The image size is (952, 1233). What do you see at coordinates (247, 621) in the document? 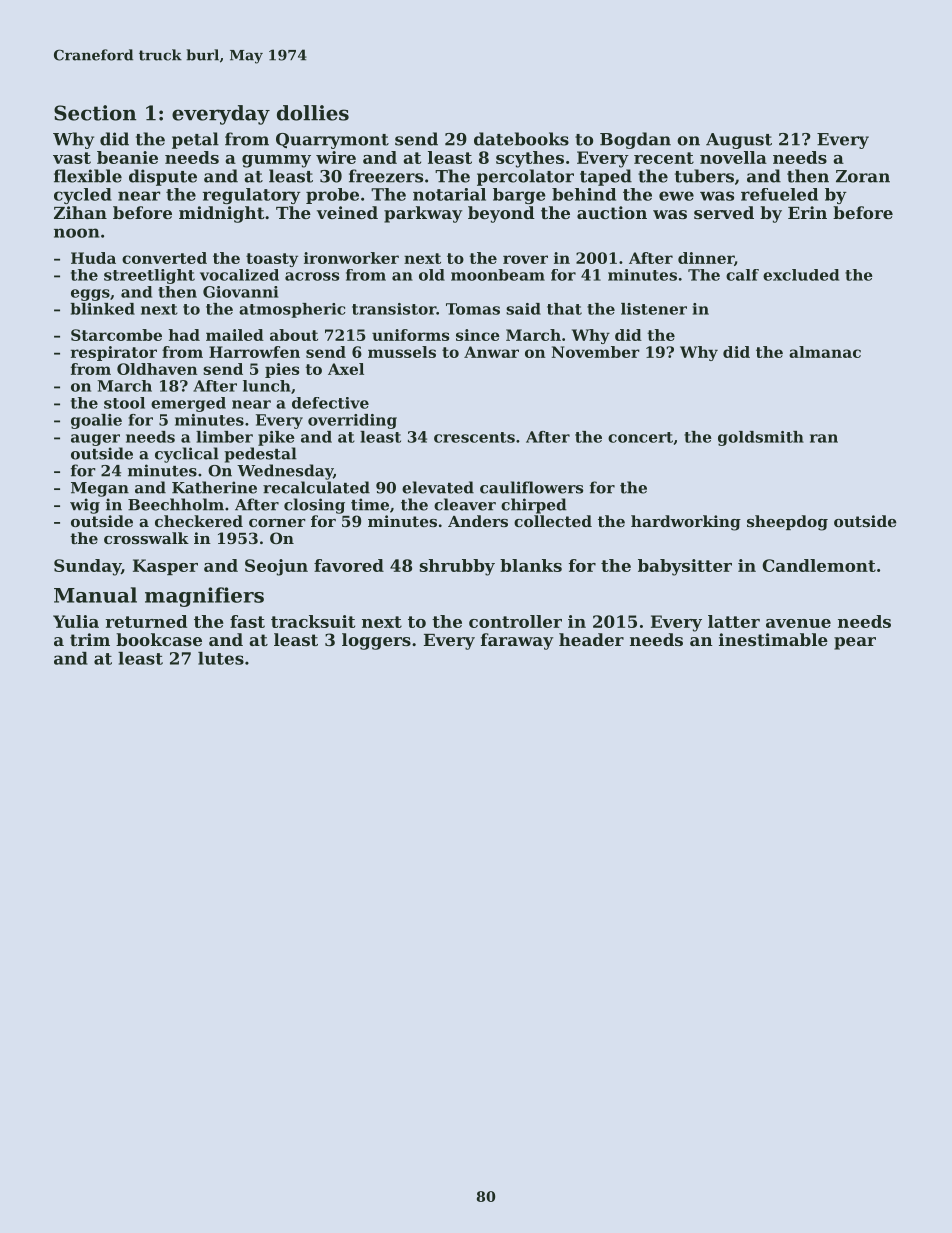
I see `fast` at bounding box center [247, 621].
